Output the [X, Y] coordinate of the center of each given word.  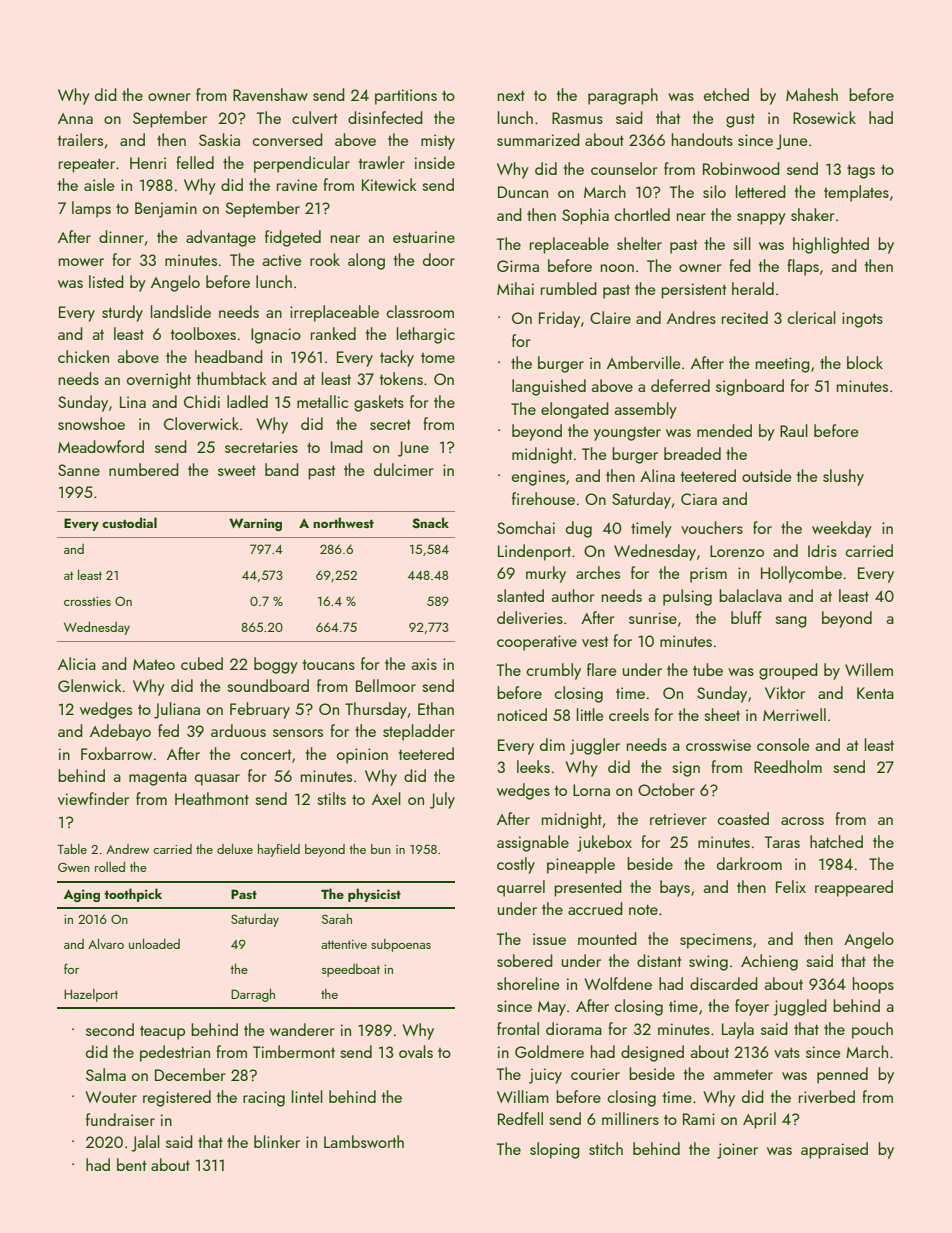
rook [325, 259]
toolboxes [203, 333]
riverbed [827, 1096]
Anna [75, 118]
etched [726, 94]
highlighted [831, 245]
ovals [416, 1051]
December [190, 1074]
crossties [87, 601]
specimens [716, 941]
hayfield [279, 850]
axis [424, 664]
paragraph [623, 96]
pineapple [581, 865]
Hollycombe [801, 574]
